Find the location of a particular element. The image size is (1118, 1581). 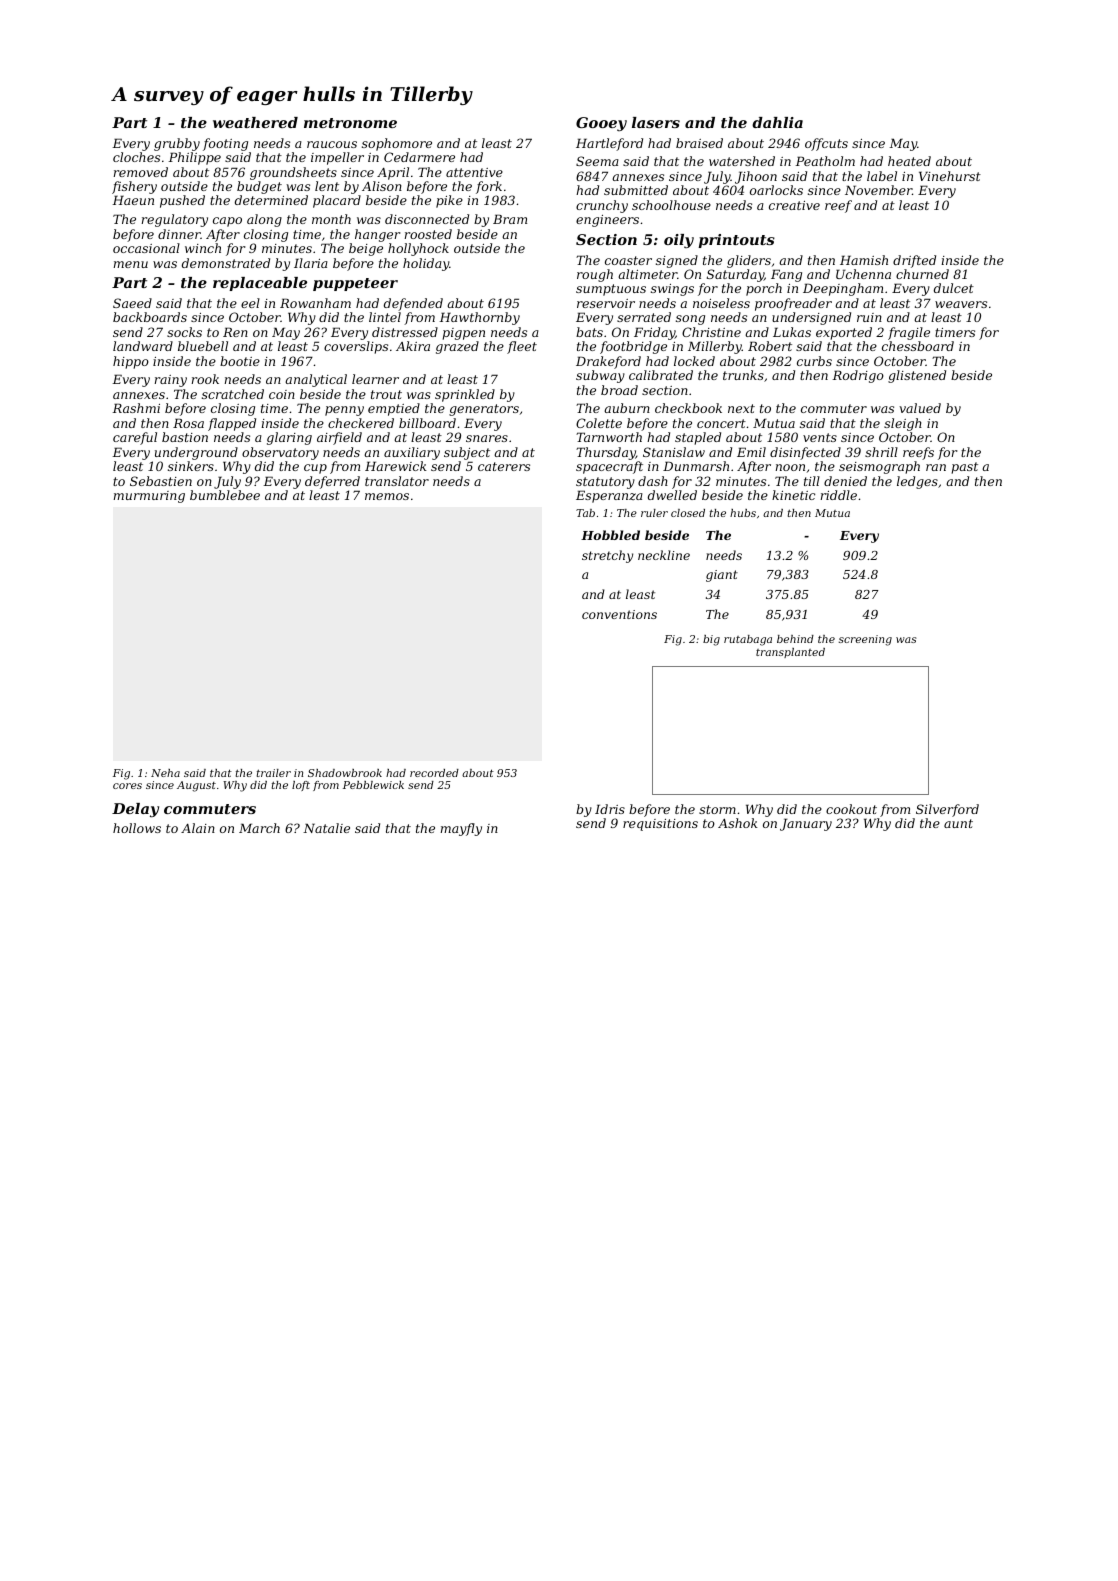

hollows is located at coordinates (137, 828).
